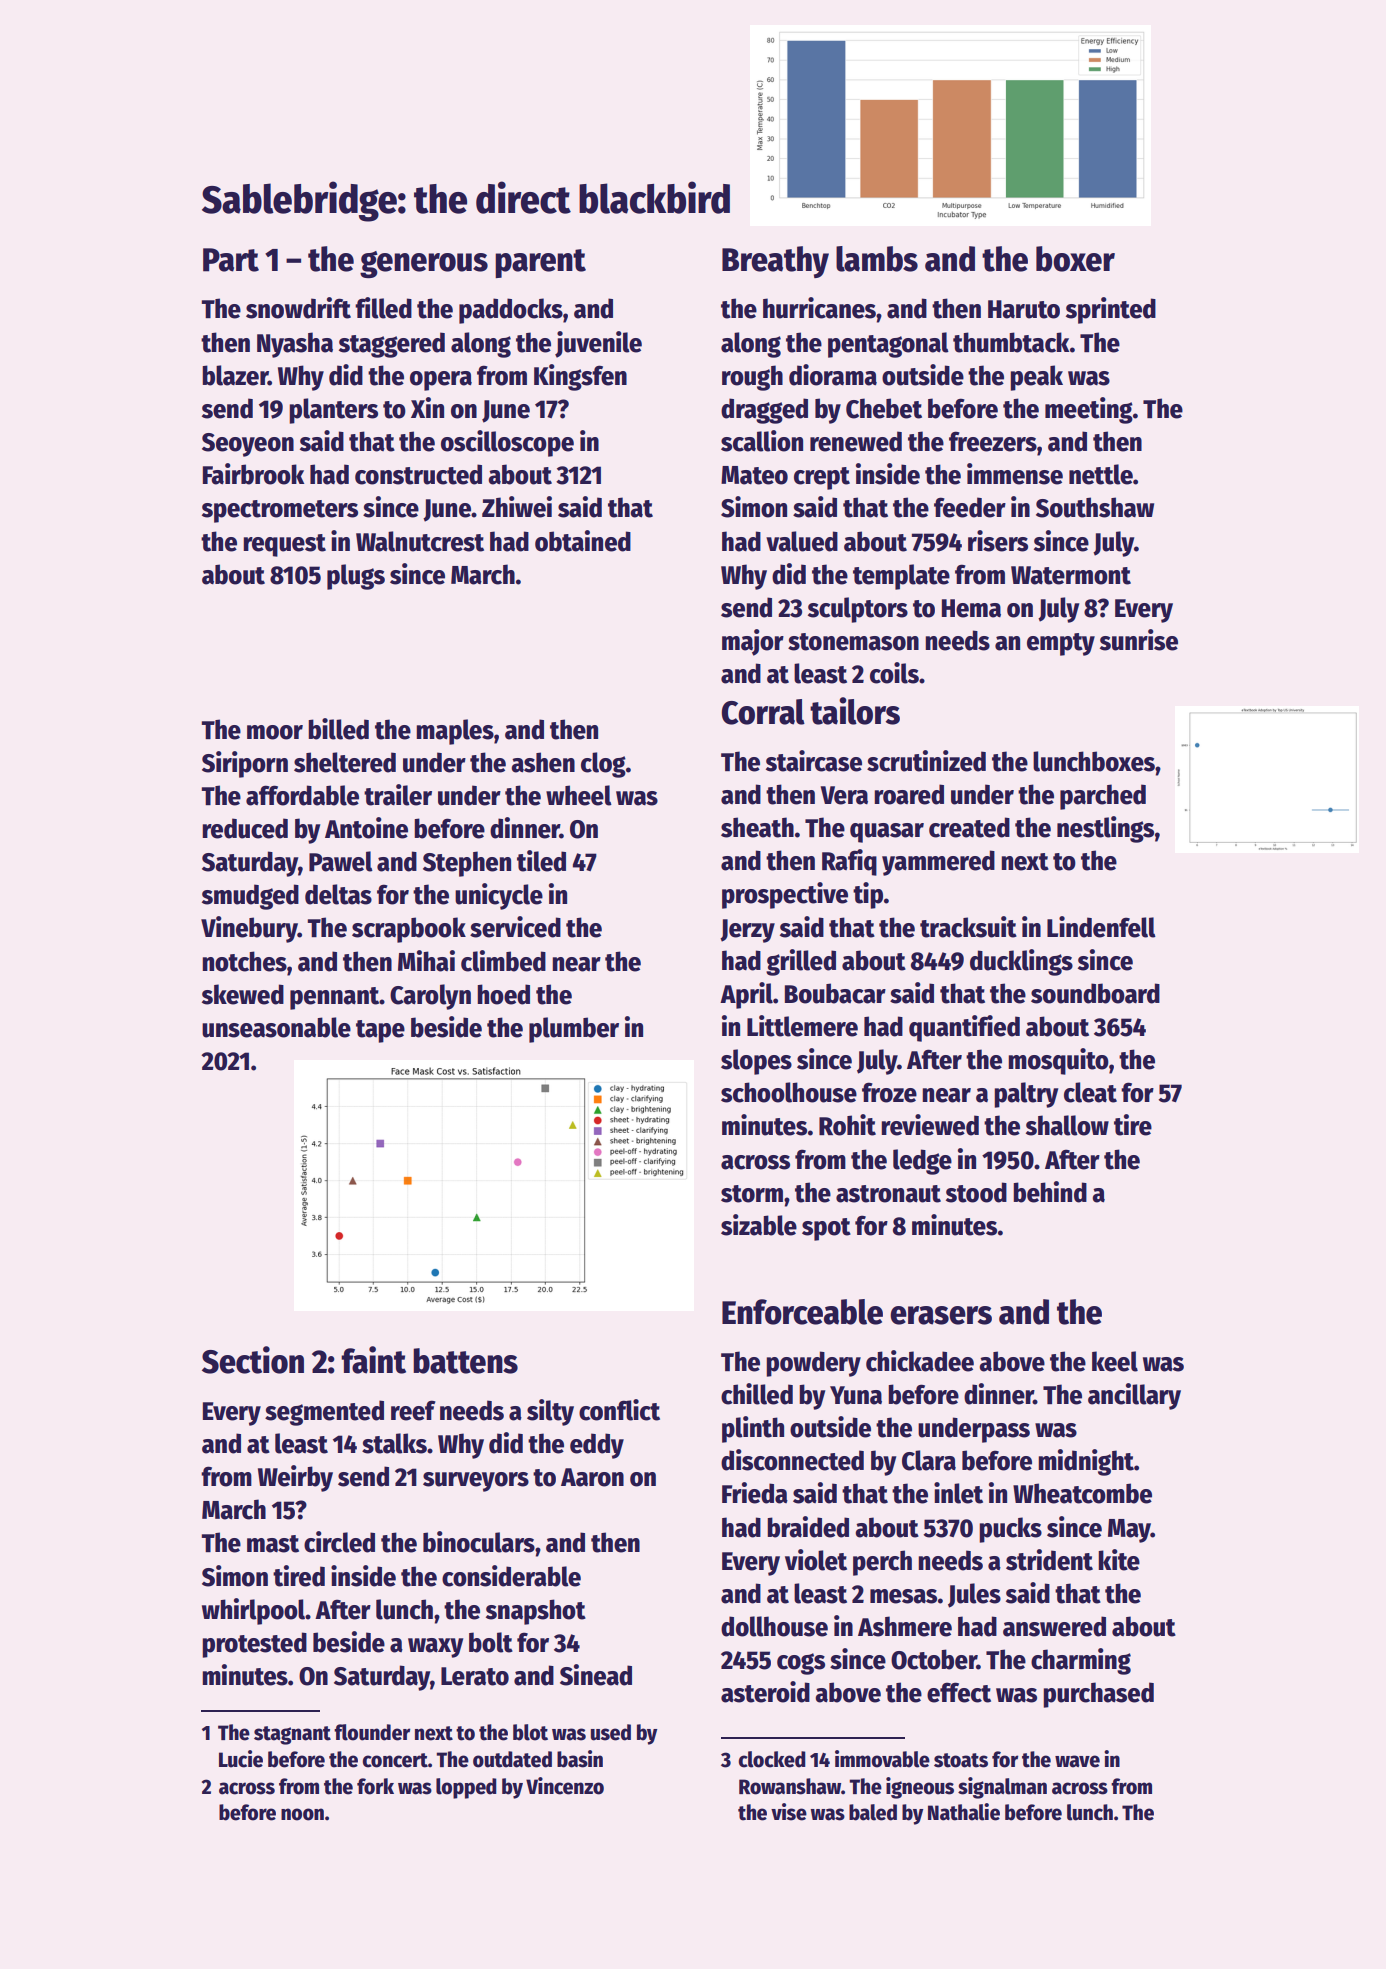 The image size is (1386, 1969). What do you see at coordinates (302, 1814) in the image?
I see `noon` at bounding box center [302, 1814].
